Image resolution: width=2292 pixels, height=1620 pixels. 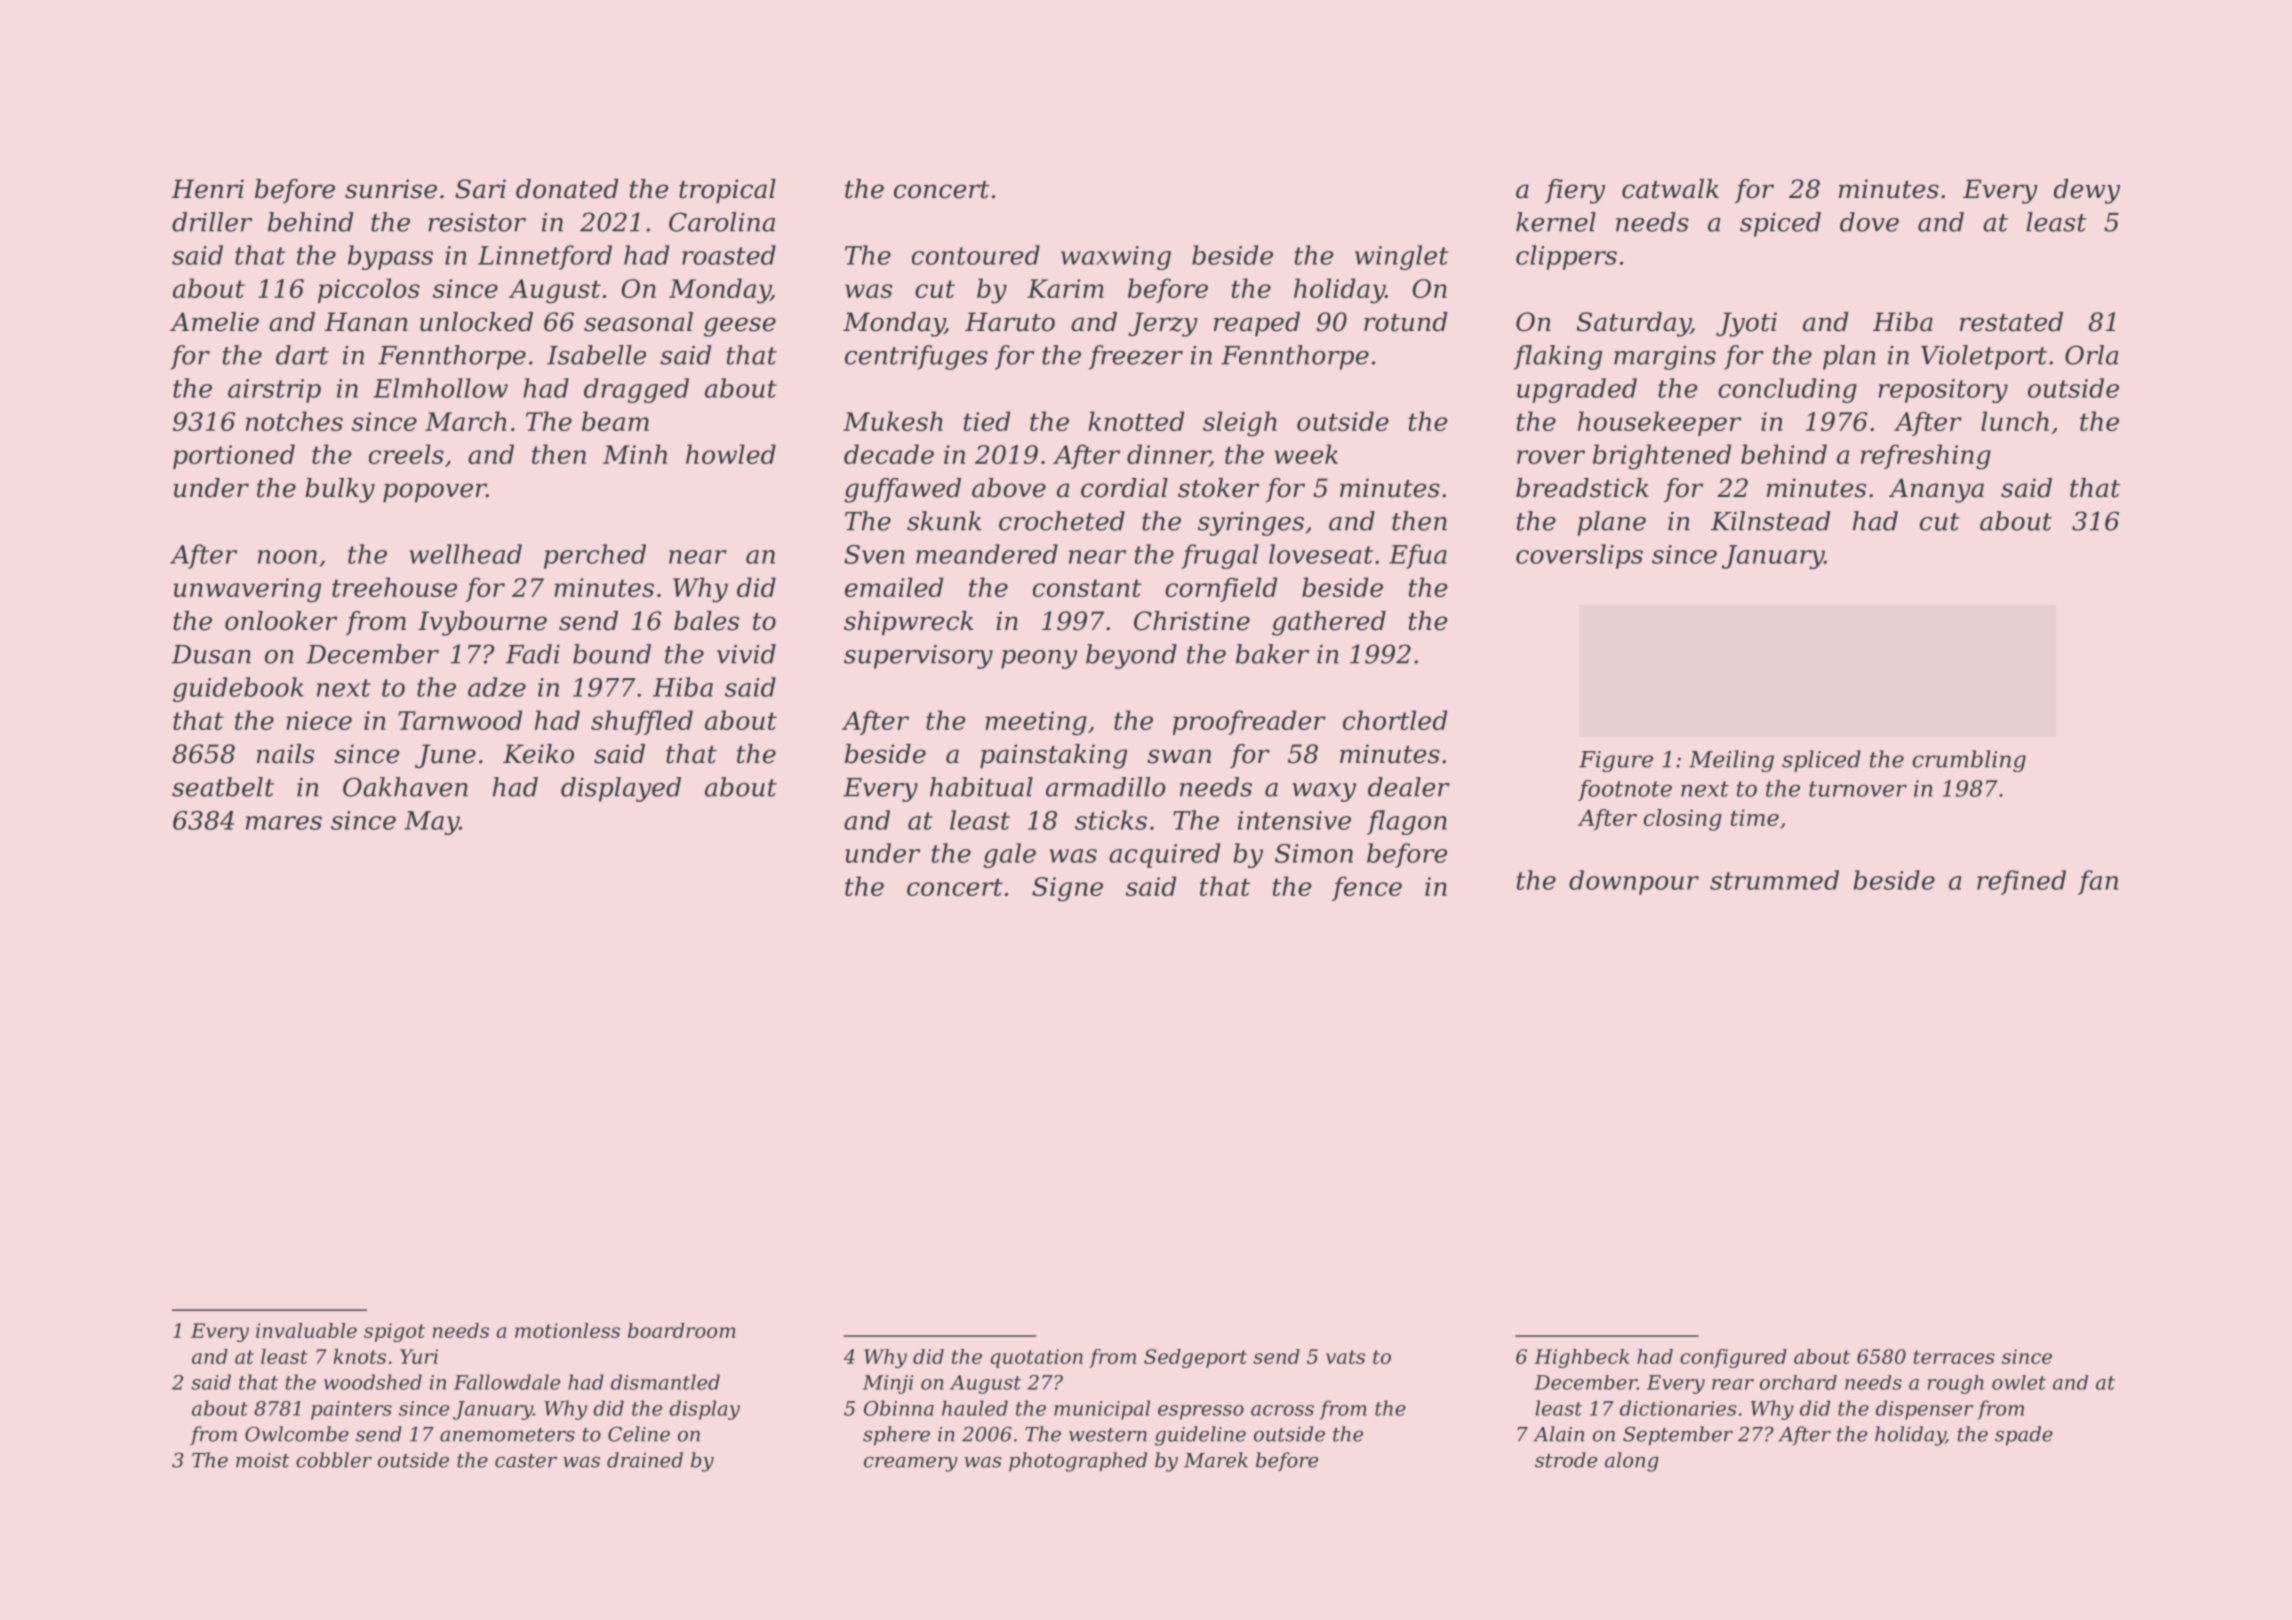 What do you see at coordinates (1954, 1357) in the document?
I see `terraces` at bounding box center [1954, 1357].
